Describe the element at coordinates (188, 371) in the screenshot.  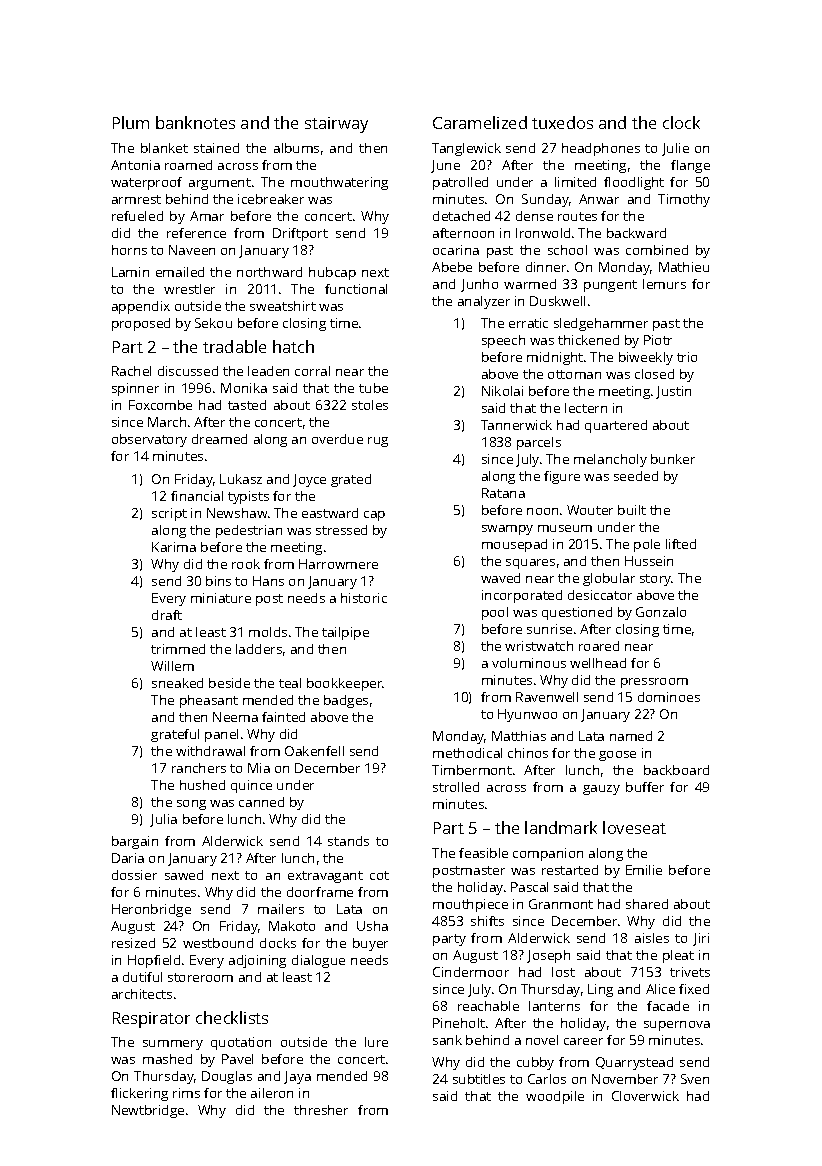
I see `discussed` at that location.
